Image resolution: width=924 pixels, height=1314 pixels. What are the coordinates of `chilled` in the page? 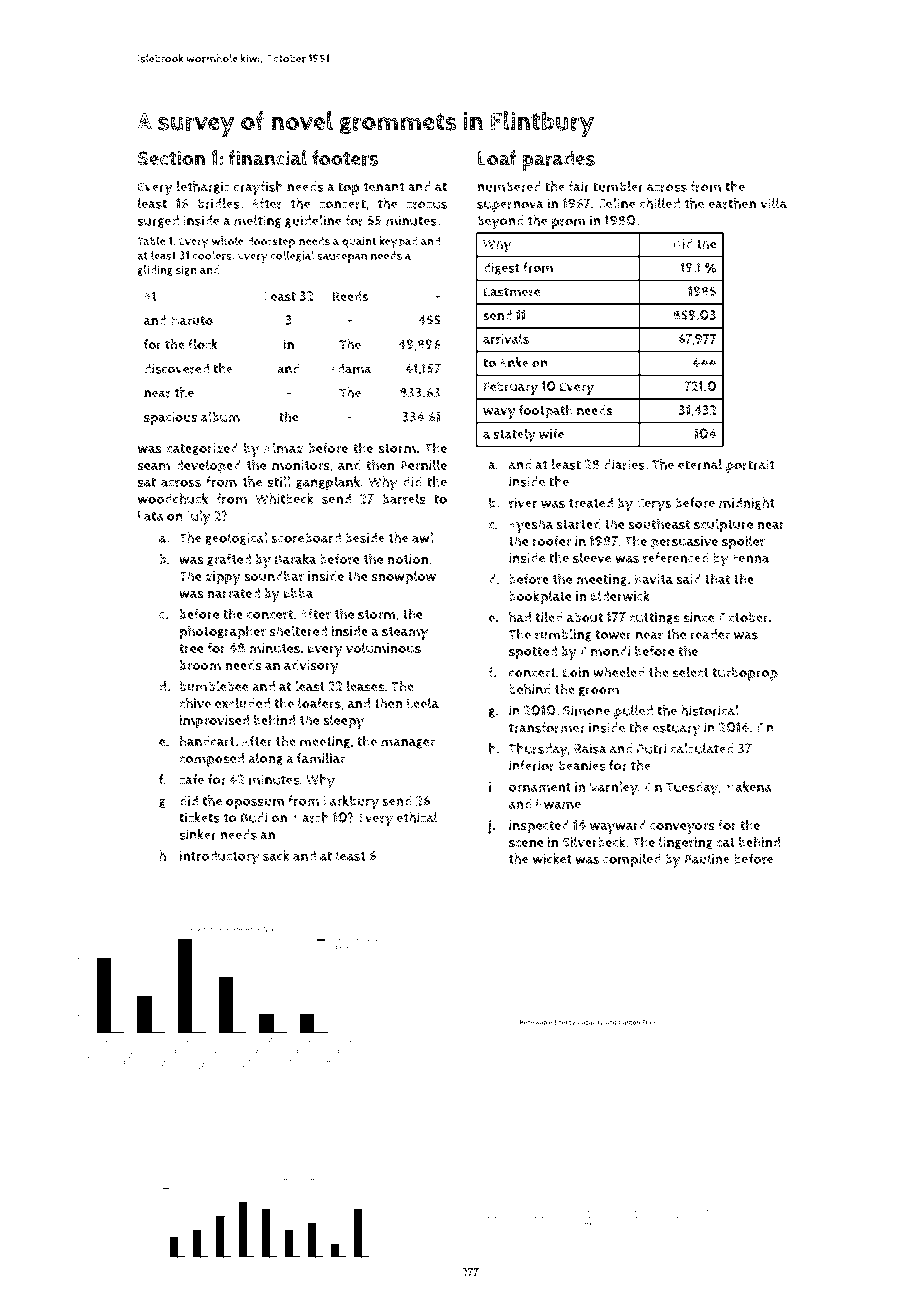 It's located at (660, 203).
